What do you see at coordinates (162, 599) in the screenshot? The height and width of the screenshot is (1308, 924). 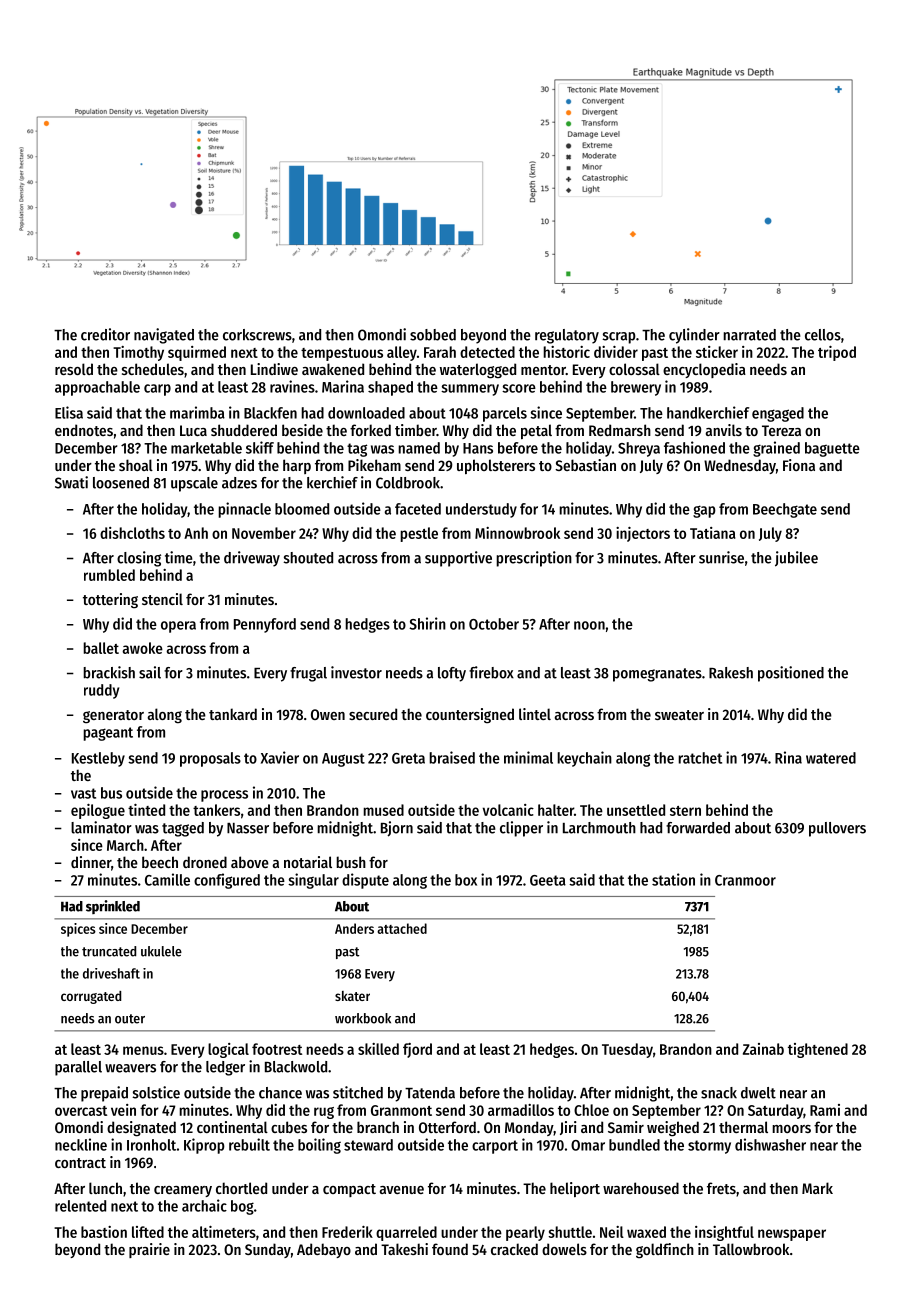 I see `stencil` at bounding box center [162, 599].
